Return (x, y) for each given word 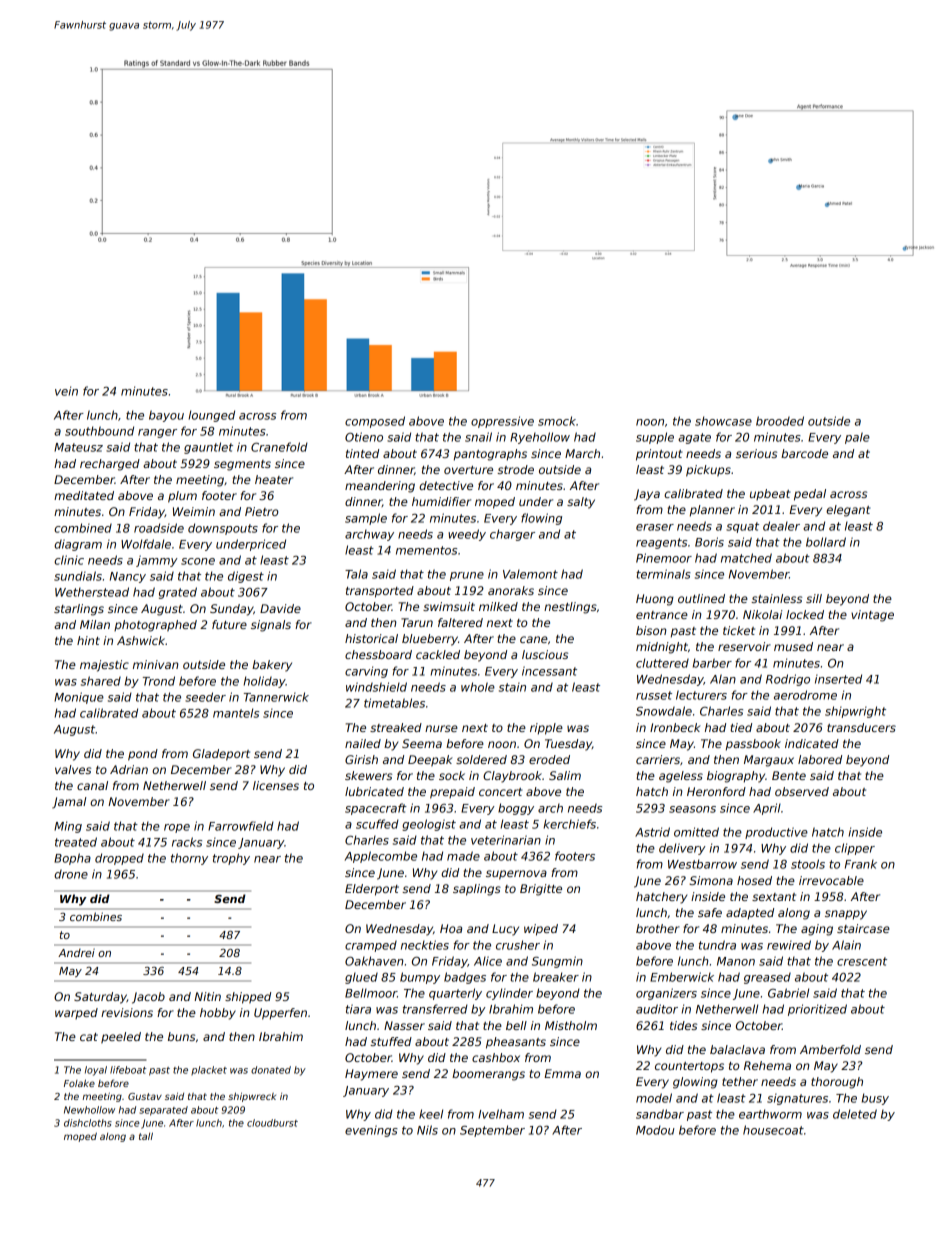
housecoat (773, 1130)
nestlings (570, 608)
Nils (427, 1130)
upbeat (770, 494)
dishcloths (88, 1123)
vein (66, 391)
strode (515, 469)
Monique (79, 698)
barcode (804, 453)
